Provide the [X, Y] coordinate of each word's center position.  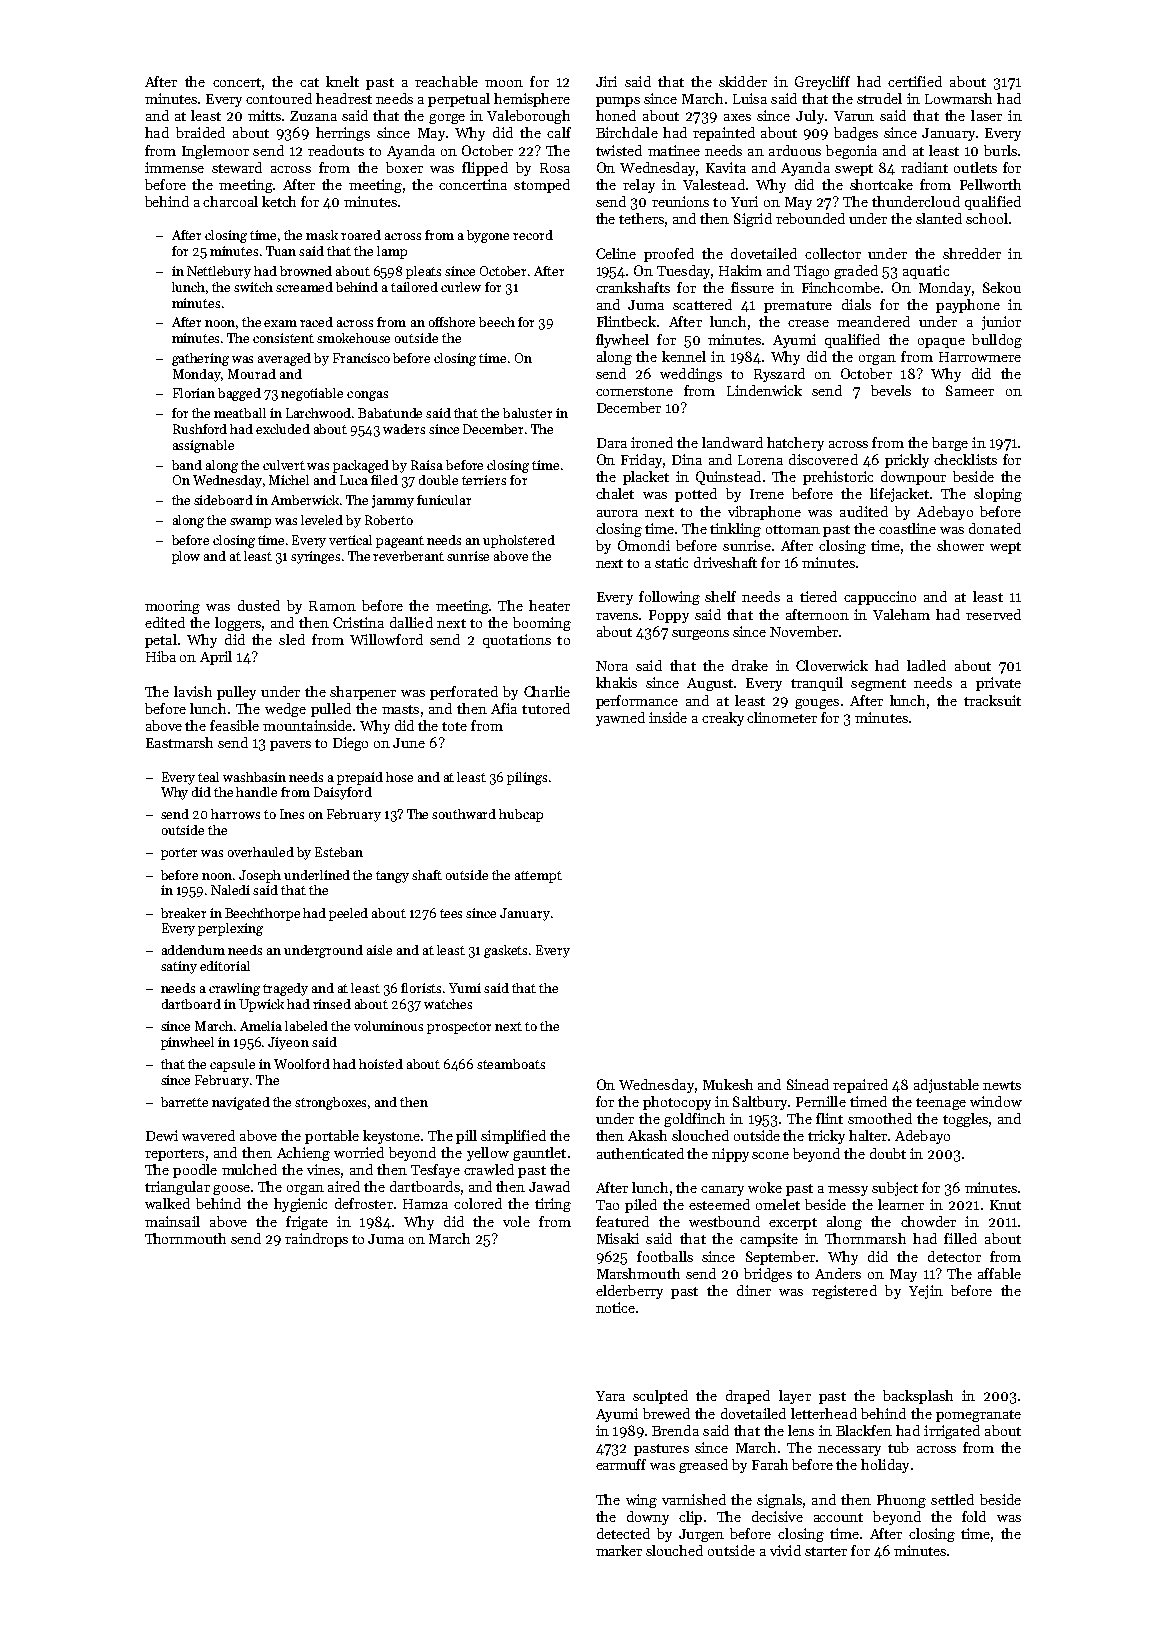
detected [623, 1533]
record [533, 235]
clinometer [782, 717]
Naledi [230, 890]
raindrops [316, 1240]
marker [619, 1550]
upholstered [519, 541]
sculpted [660, 1397]
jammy [393, 501]
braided [200, 132]
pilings [527, 778]
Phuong [901, 1501]
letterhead [824, 1413]
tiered [818, 596]
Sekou [1002, 287]
